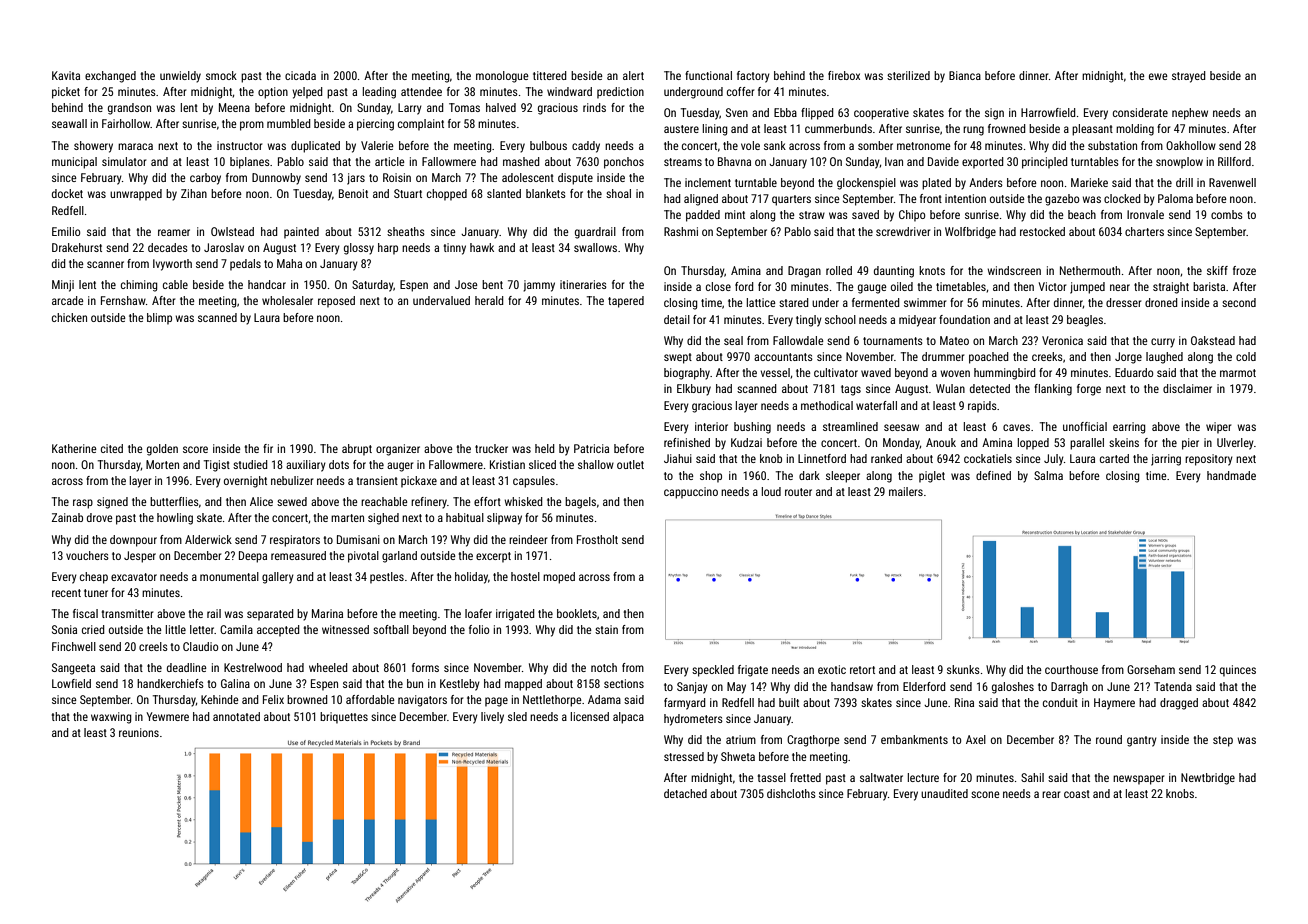 Image resolution: width=1308 pixels, height=924 pixels. Describe the element at coordinates (501, 107) in the image. I see `halved` at that location.
